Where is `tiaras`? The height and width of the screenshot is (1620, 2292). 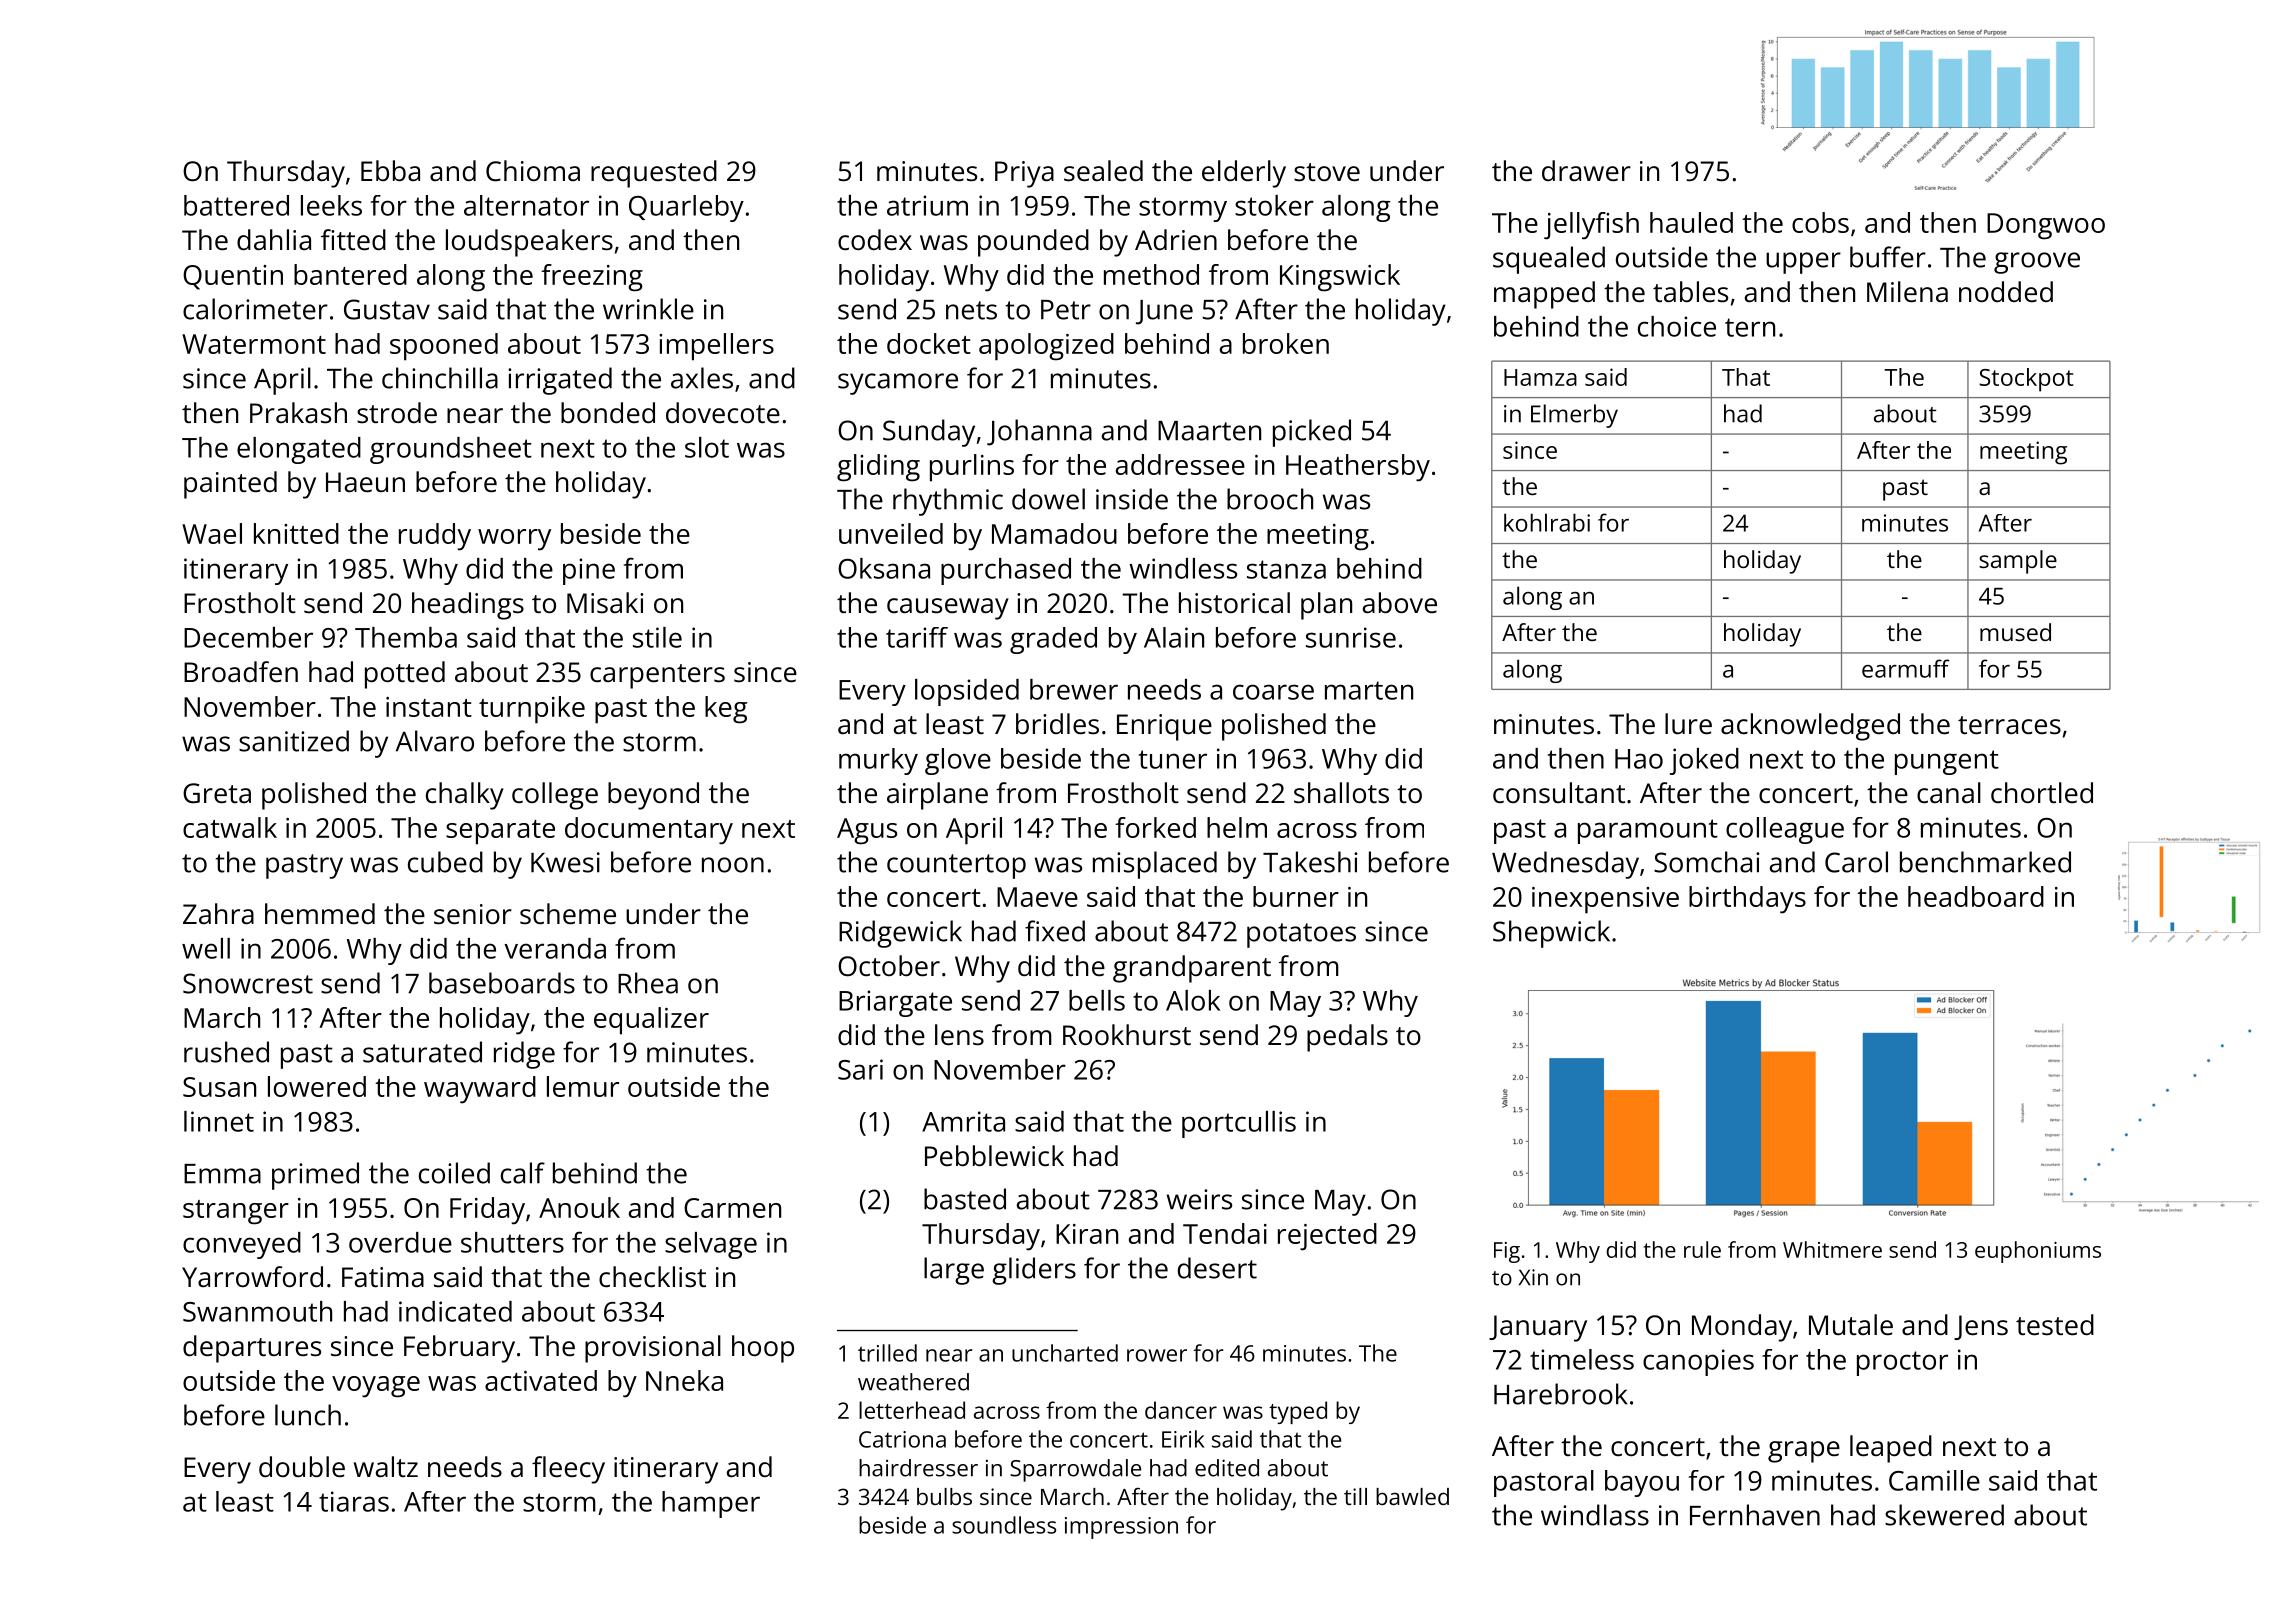
tiaras is located at coordinates (354, 1501).
